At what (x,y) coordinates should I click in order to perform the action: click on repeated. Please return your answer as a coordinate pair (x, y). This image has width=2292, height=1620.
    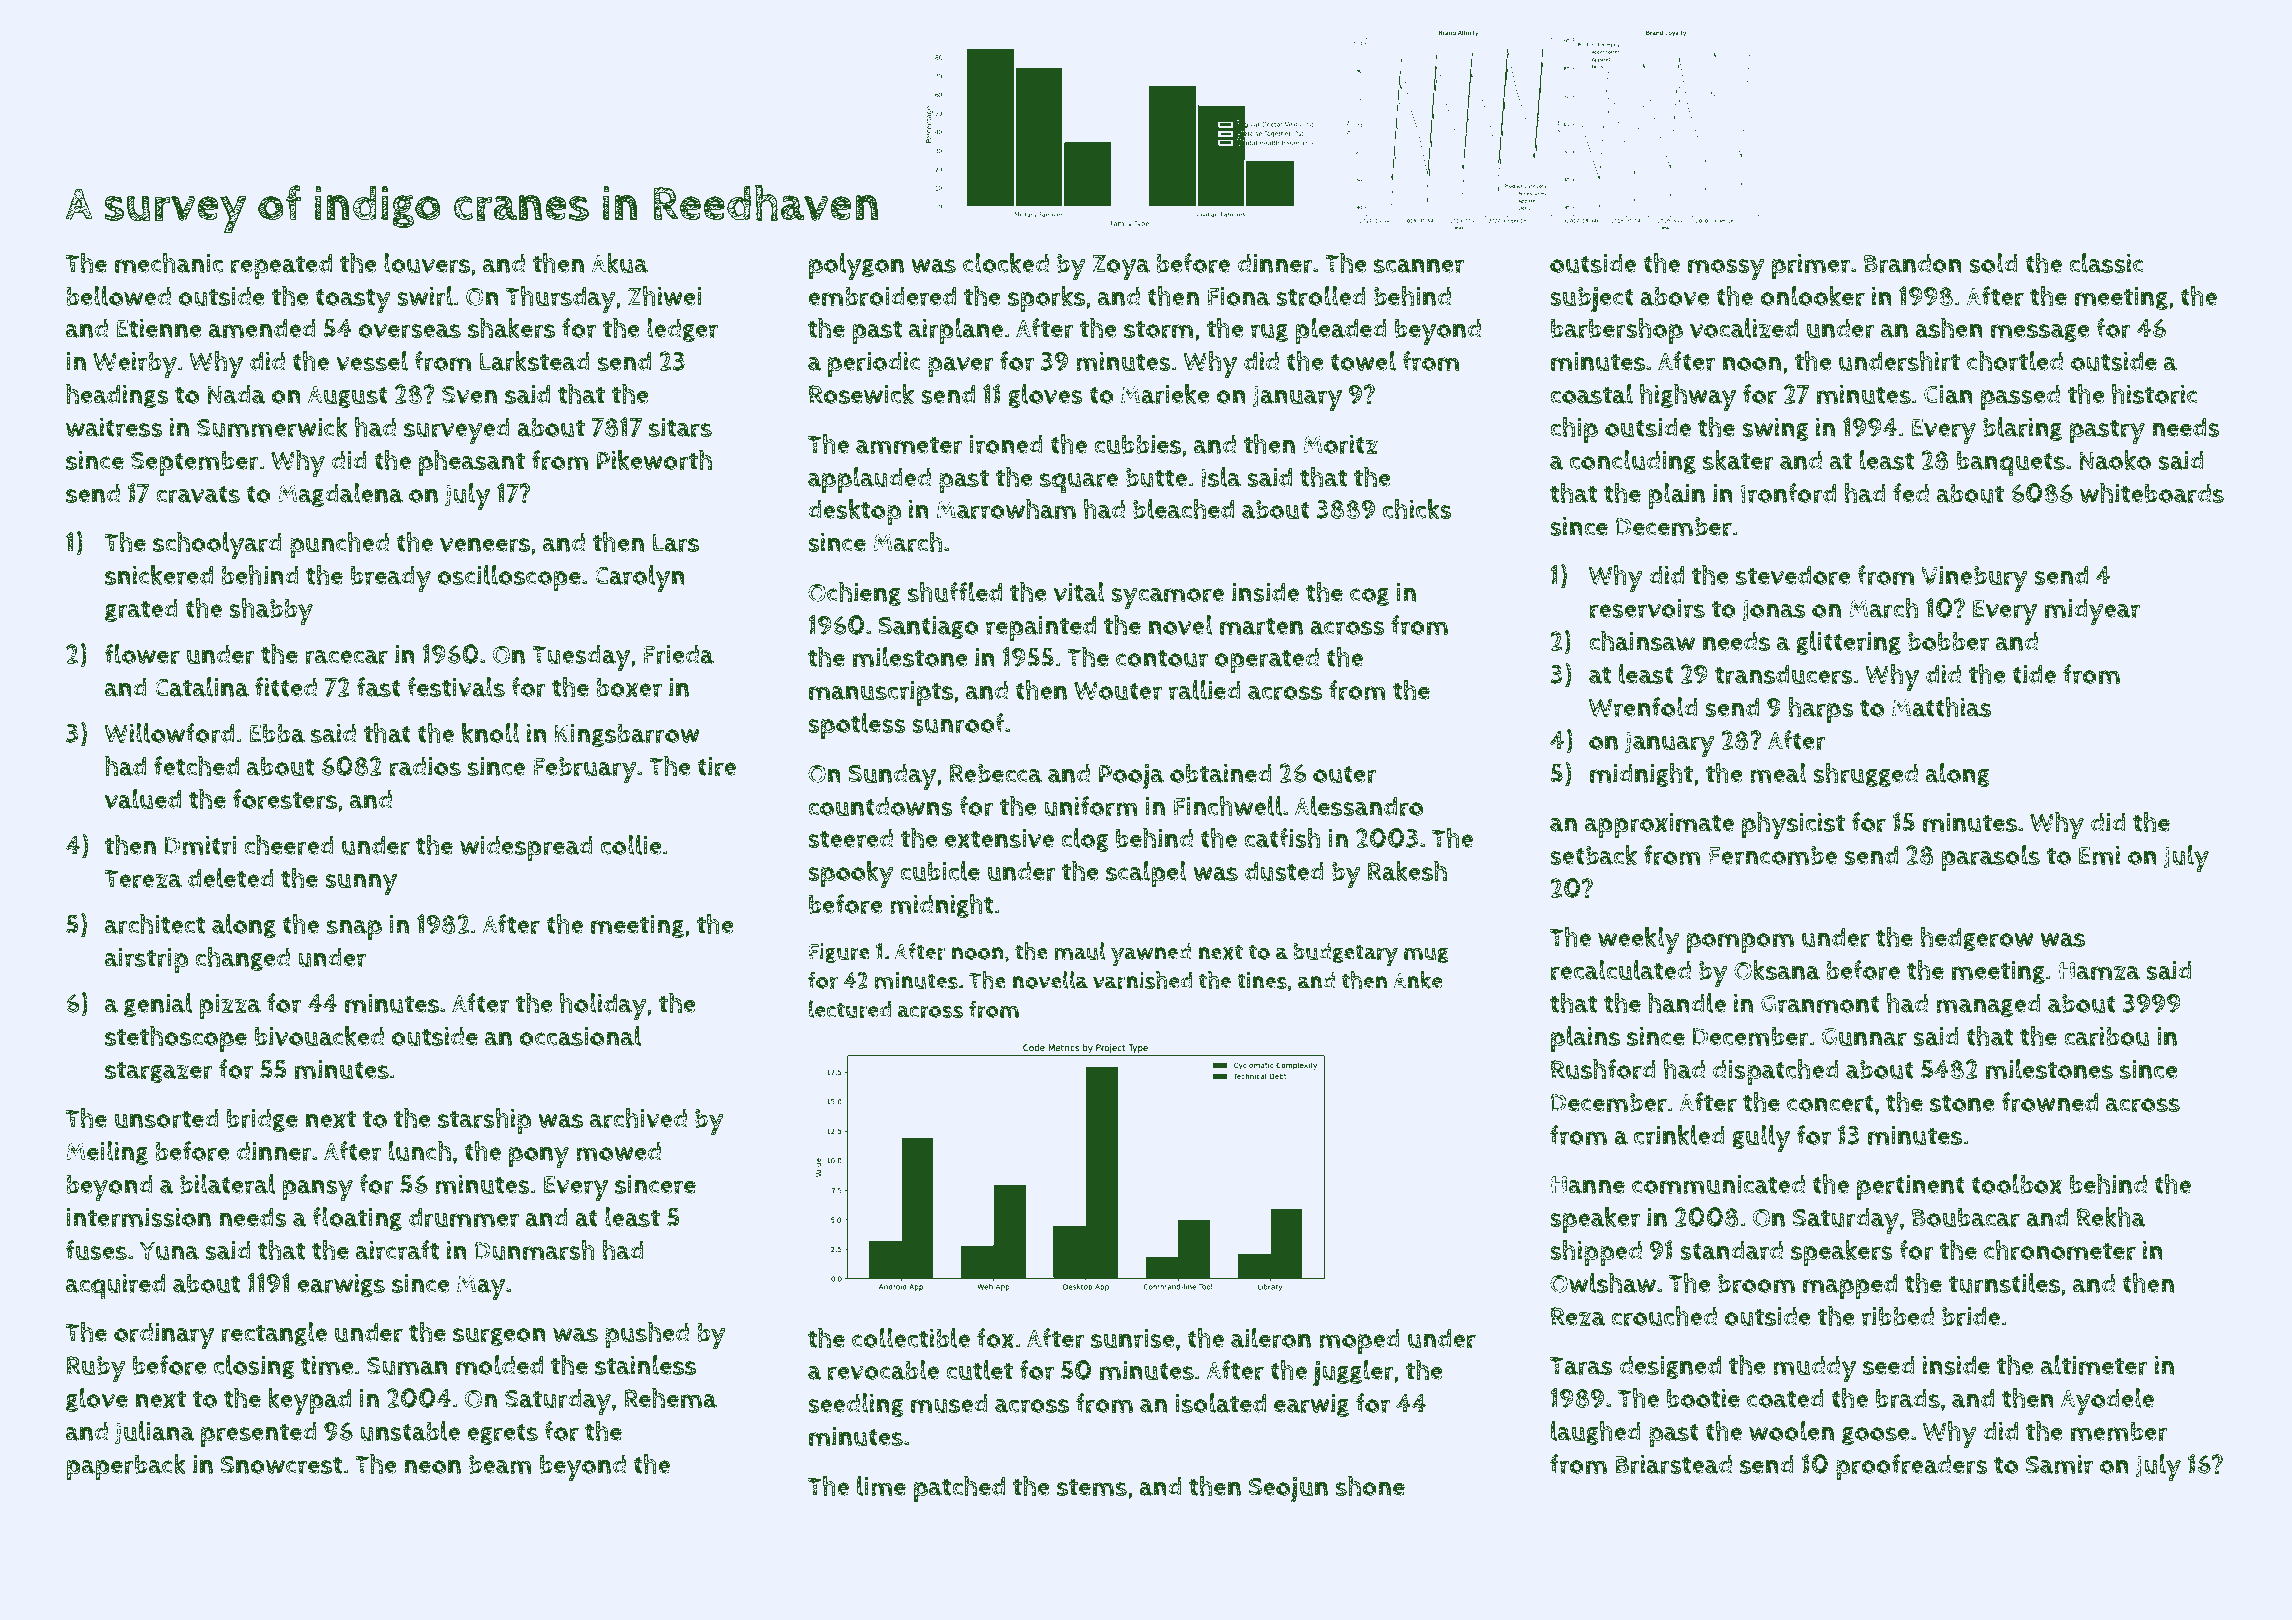
    Looking at the image, I should click on (281, 266).
